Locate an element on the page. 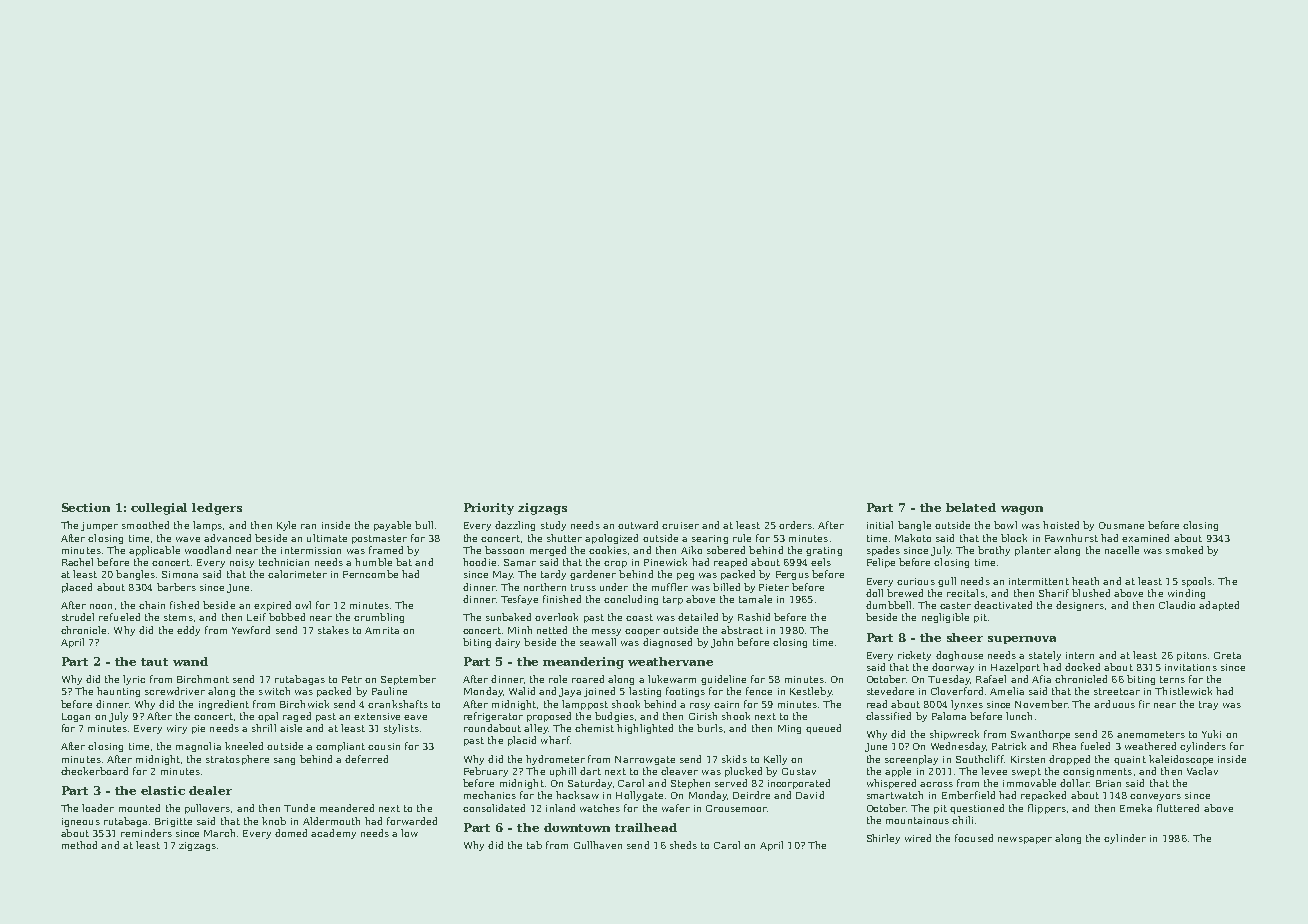 The image size is (1308, 924). shrill is located at coordinates (264, 728).
